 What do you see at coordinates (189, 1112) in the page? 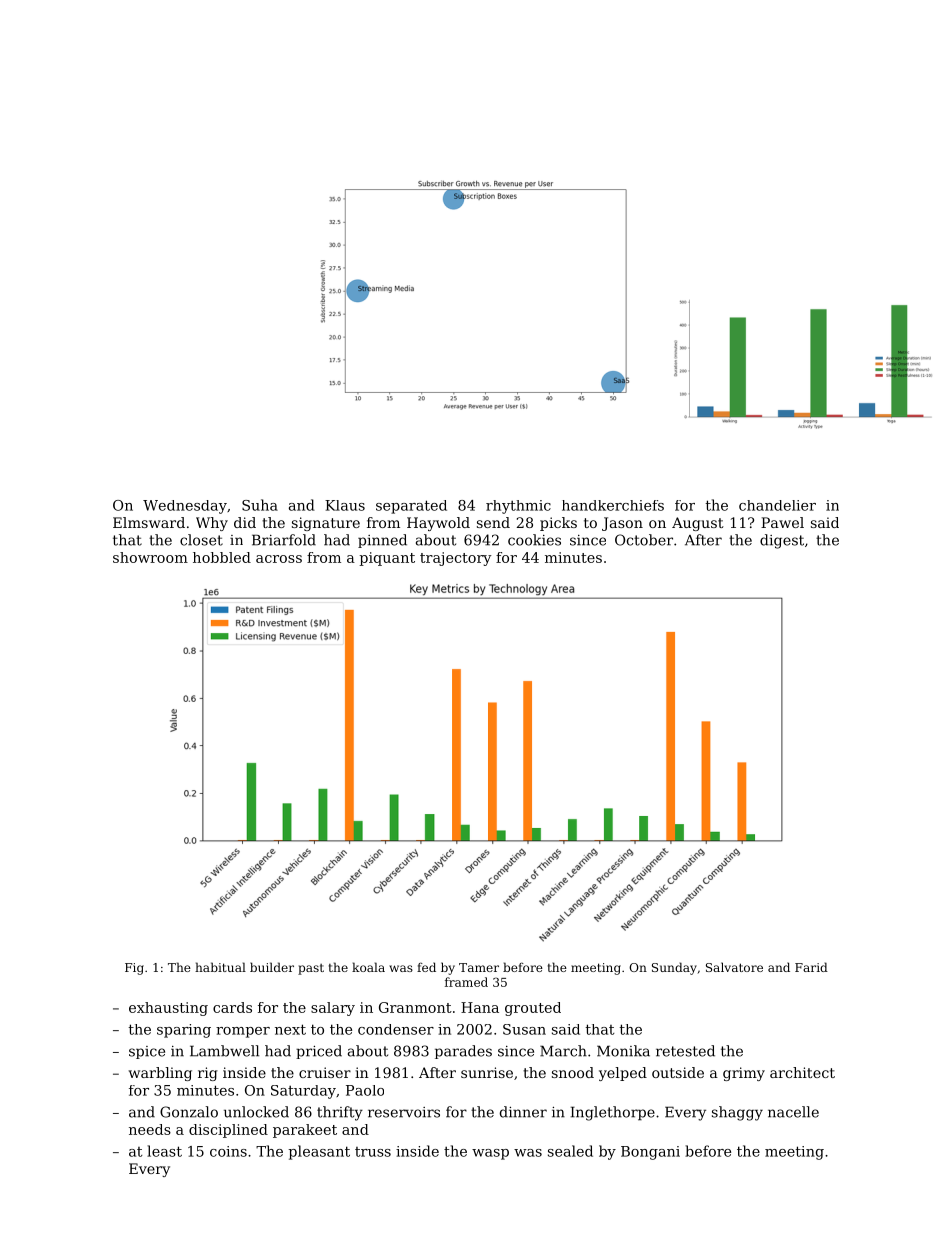
I see `Gonzalo` at bounding box center [189, 1112].
